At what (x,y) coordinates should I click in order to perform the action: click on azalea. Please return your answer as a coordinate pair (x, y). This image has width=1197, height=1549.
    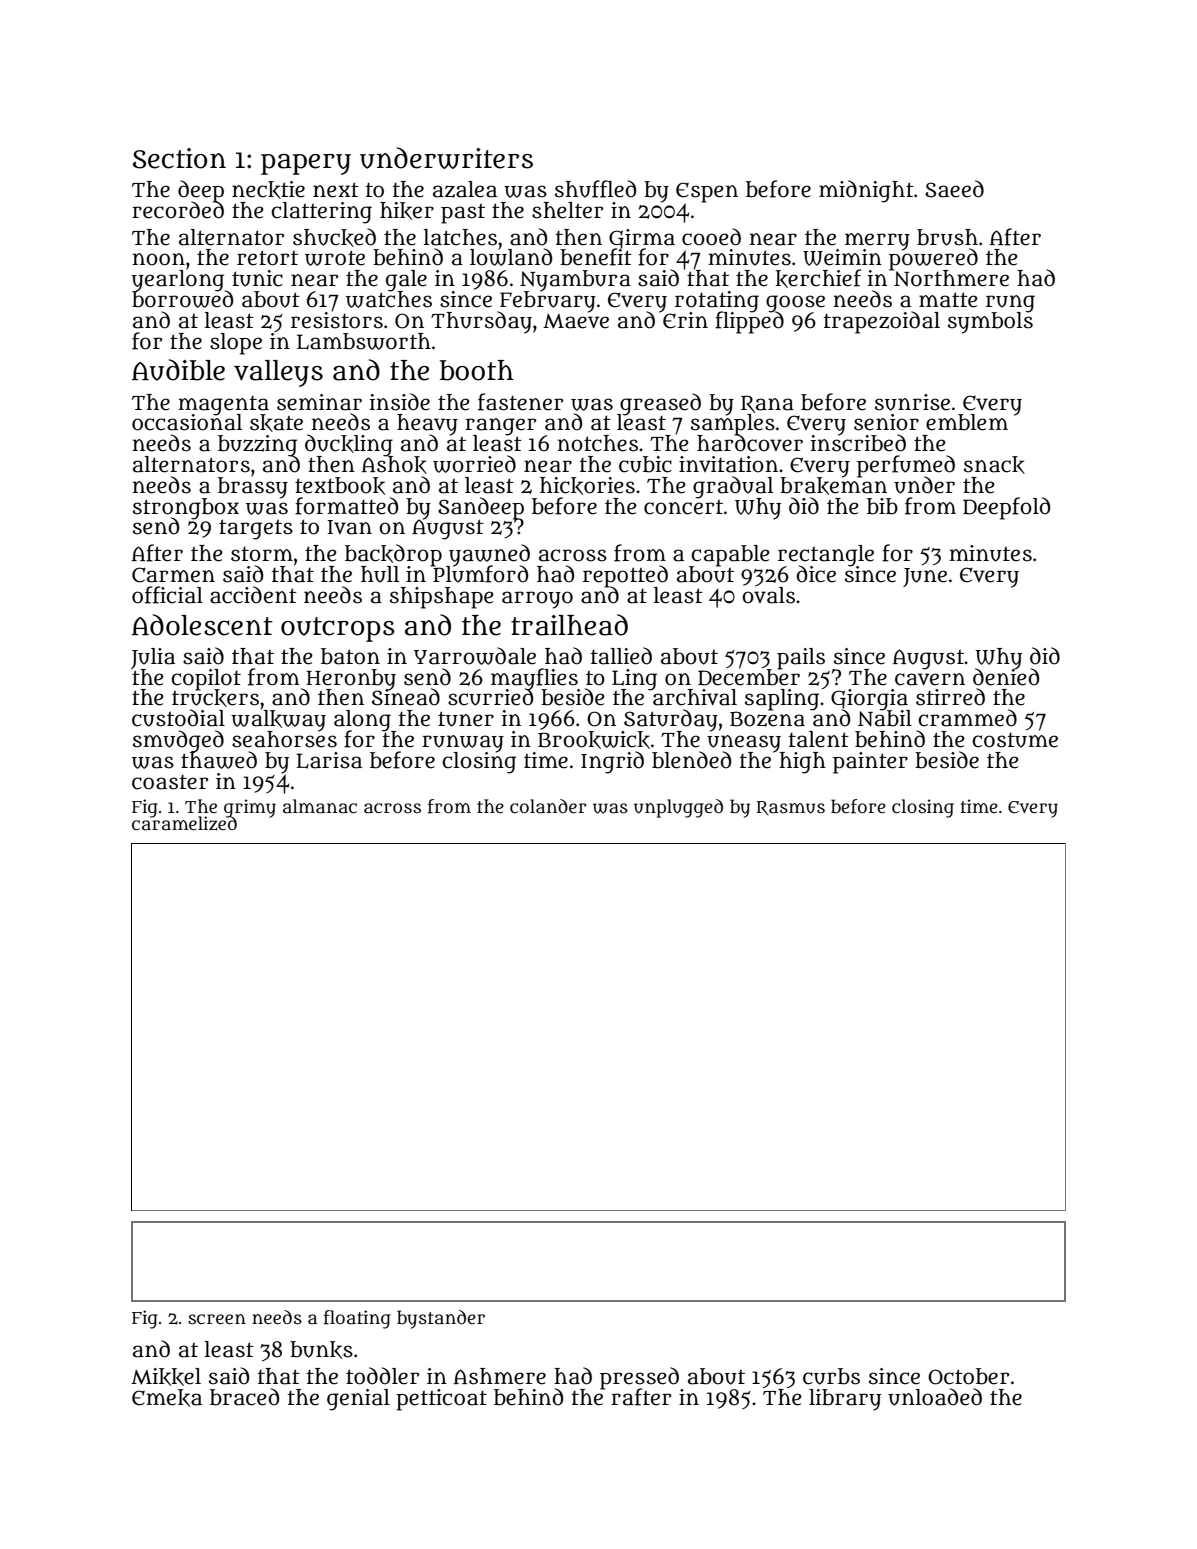
    Looking at the image, I should click on (465, 189).
